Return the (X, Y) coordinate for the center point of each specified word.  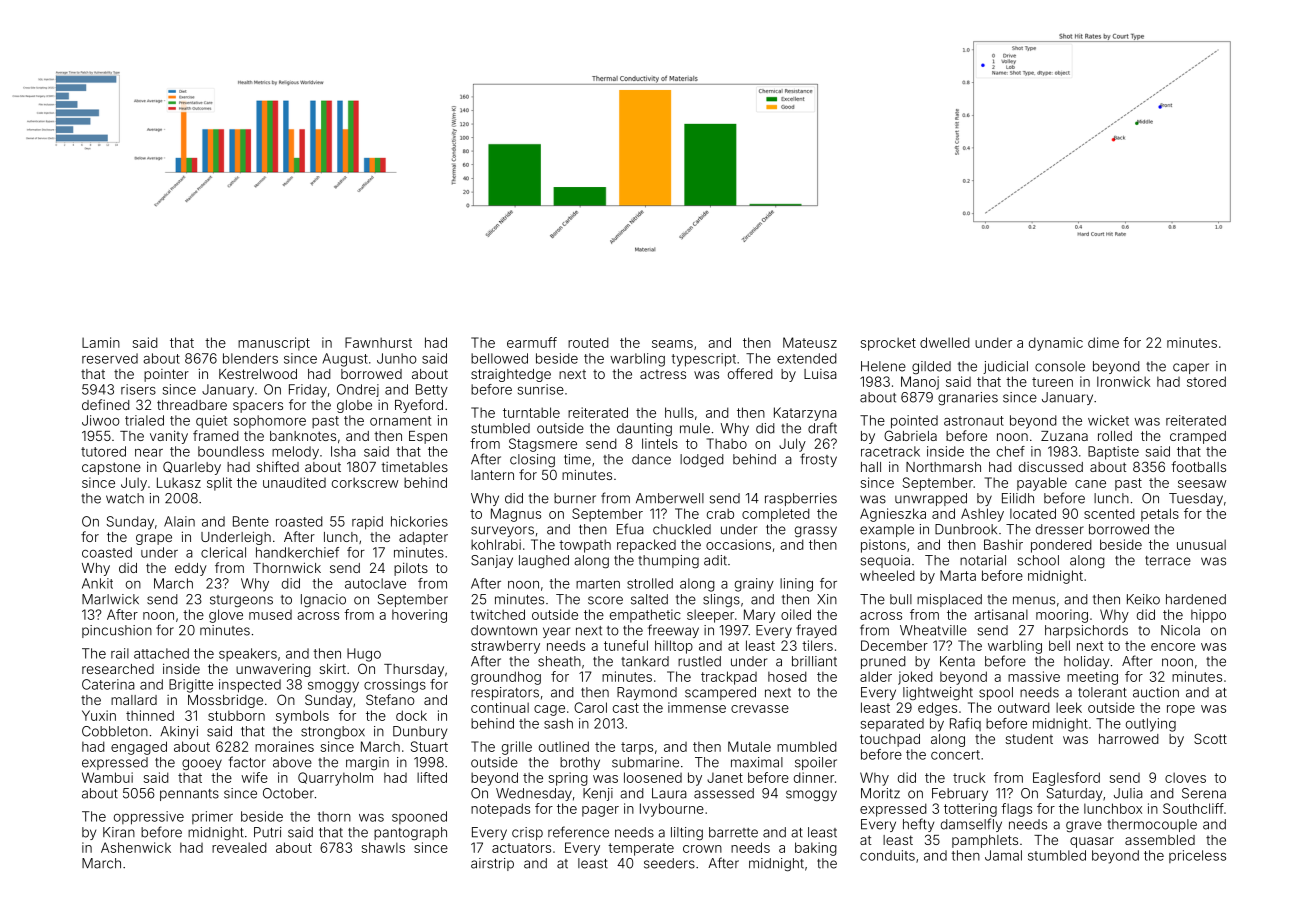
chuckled (682, 529)
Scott (1210, 738)
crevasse (760, 709)
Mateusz (810, 342)
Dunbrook (966, 529)
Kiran (119, 832)
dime (1103, 342)
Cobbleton (115, 731)
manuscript (274, 344)
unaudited (294, 482)
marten (598, 584)
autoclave (375, 583)
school (1038, 560)
